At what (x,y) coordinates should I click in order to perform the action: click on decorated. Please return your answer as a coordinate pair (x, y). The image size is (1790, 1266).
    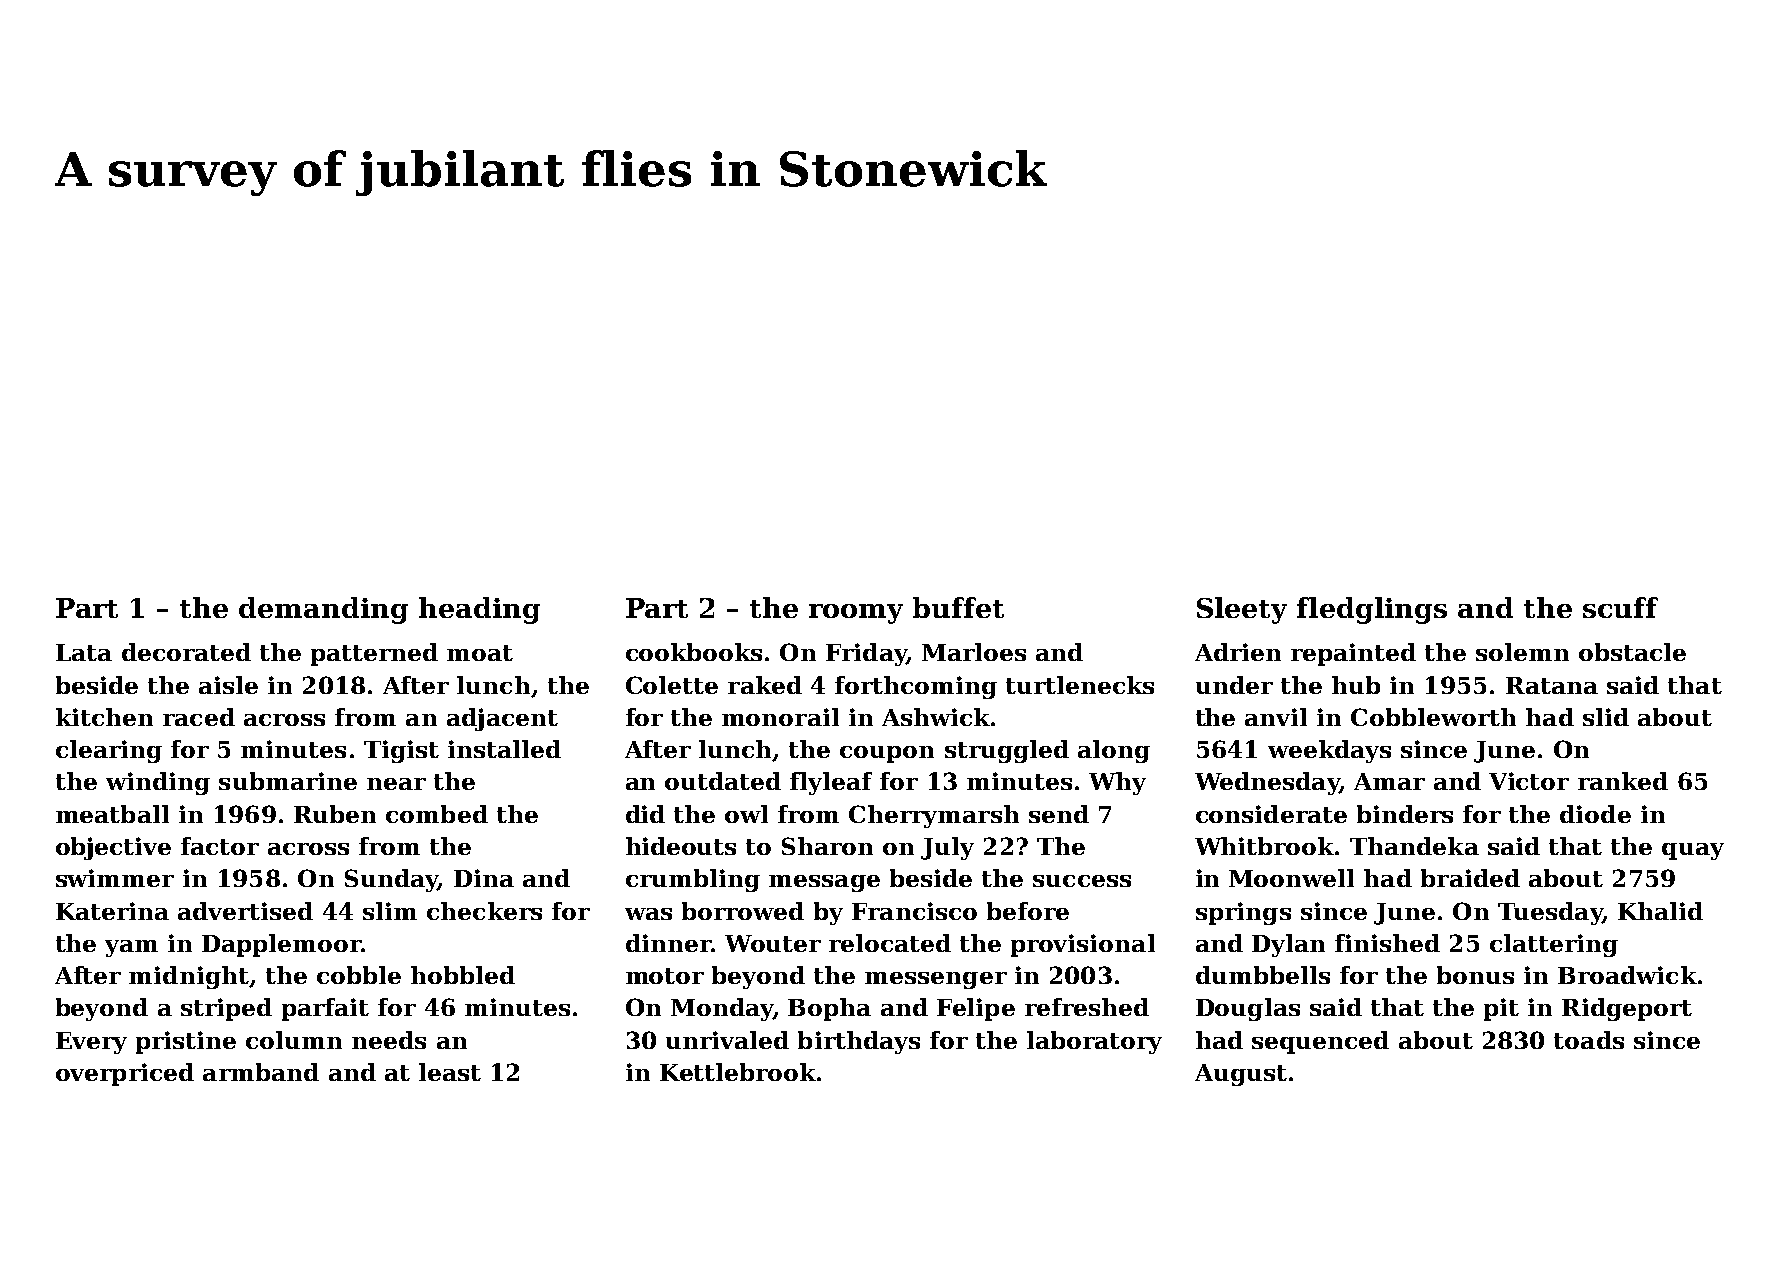
    Looking at the image, I should click on (186, 652).
